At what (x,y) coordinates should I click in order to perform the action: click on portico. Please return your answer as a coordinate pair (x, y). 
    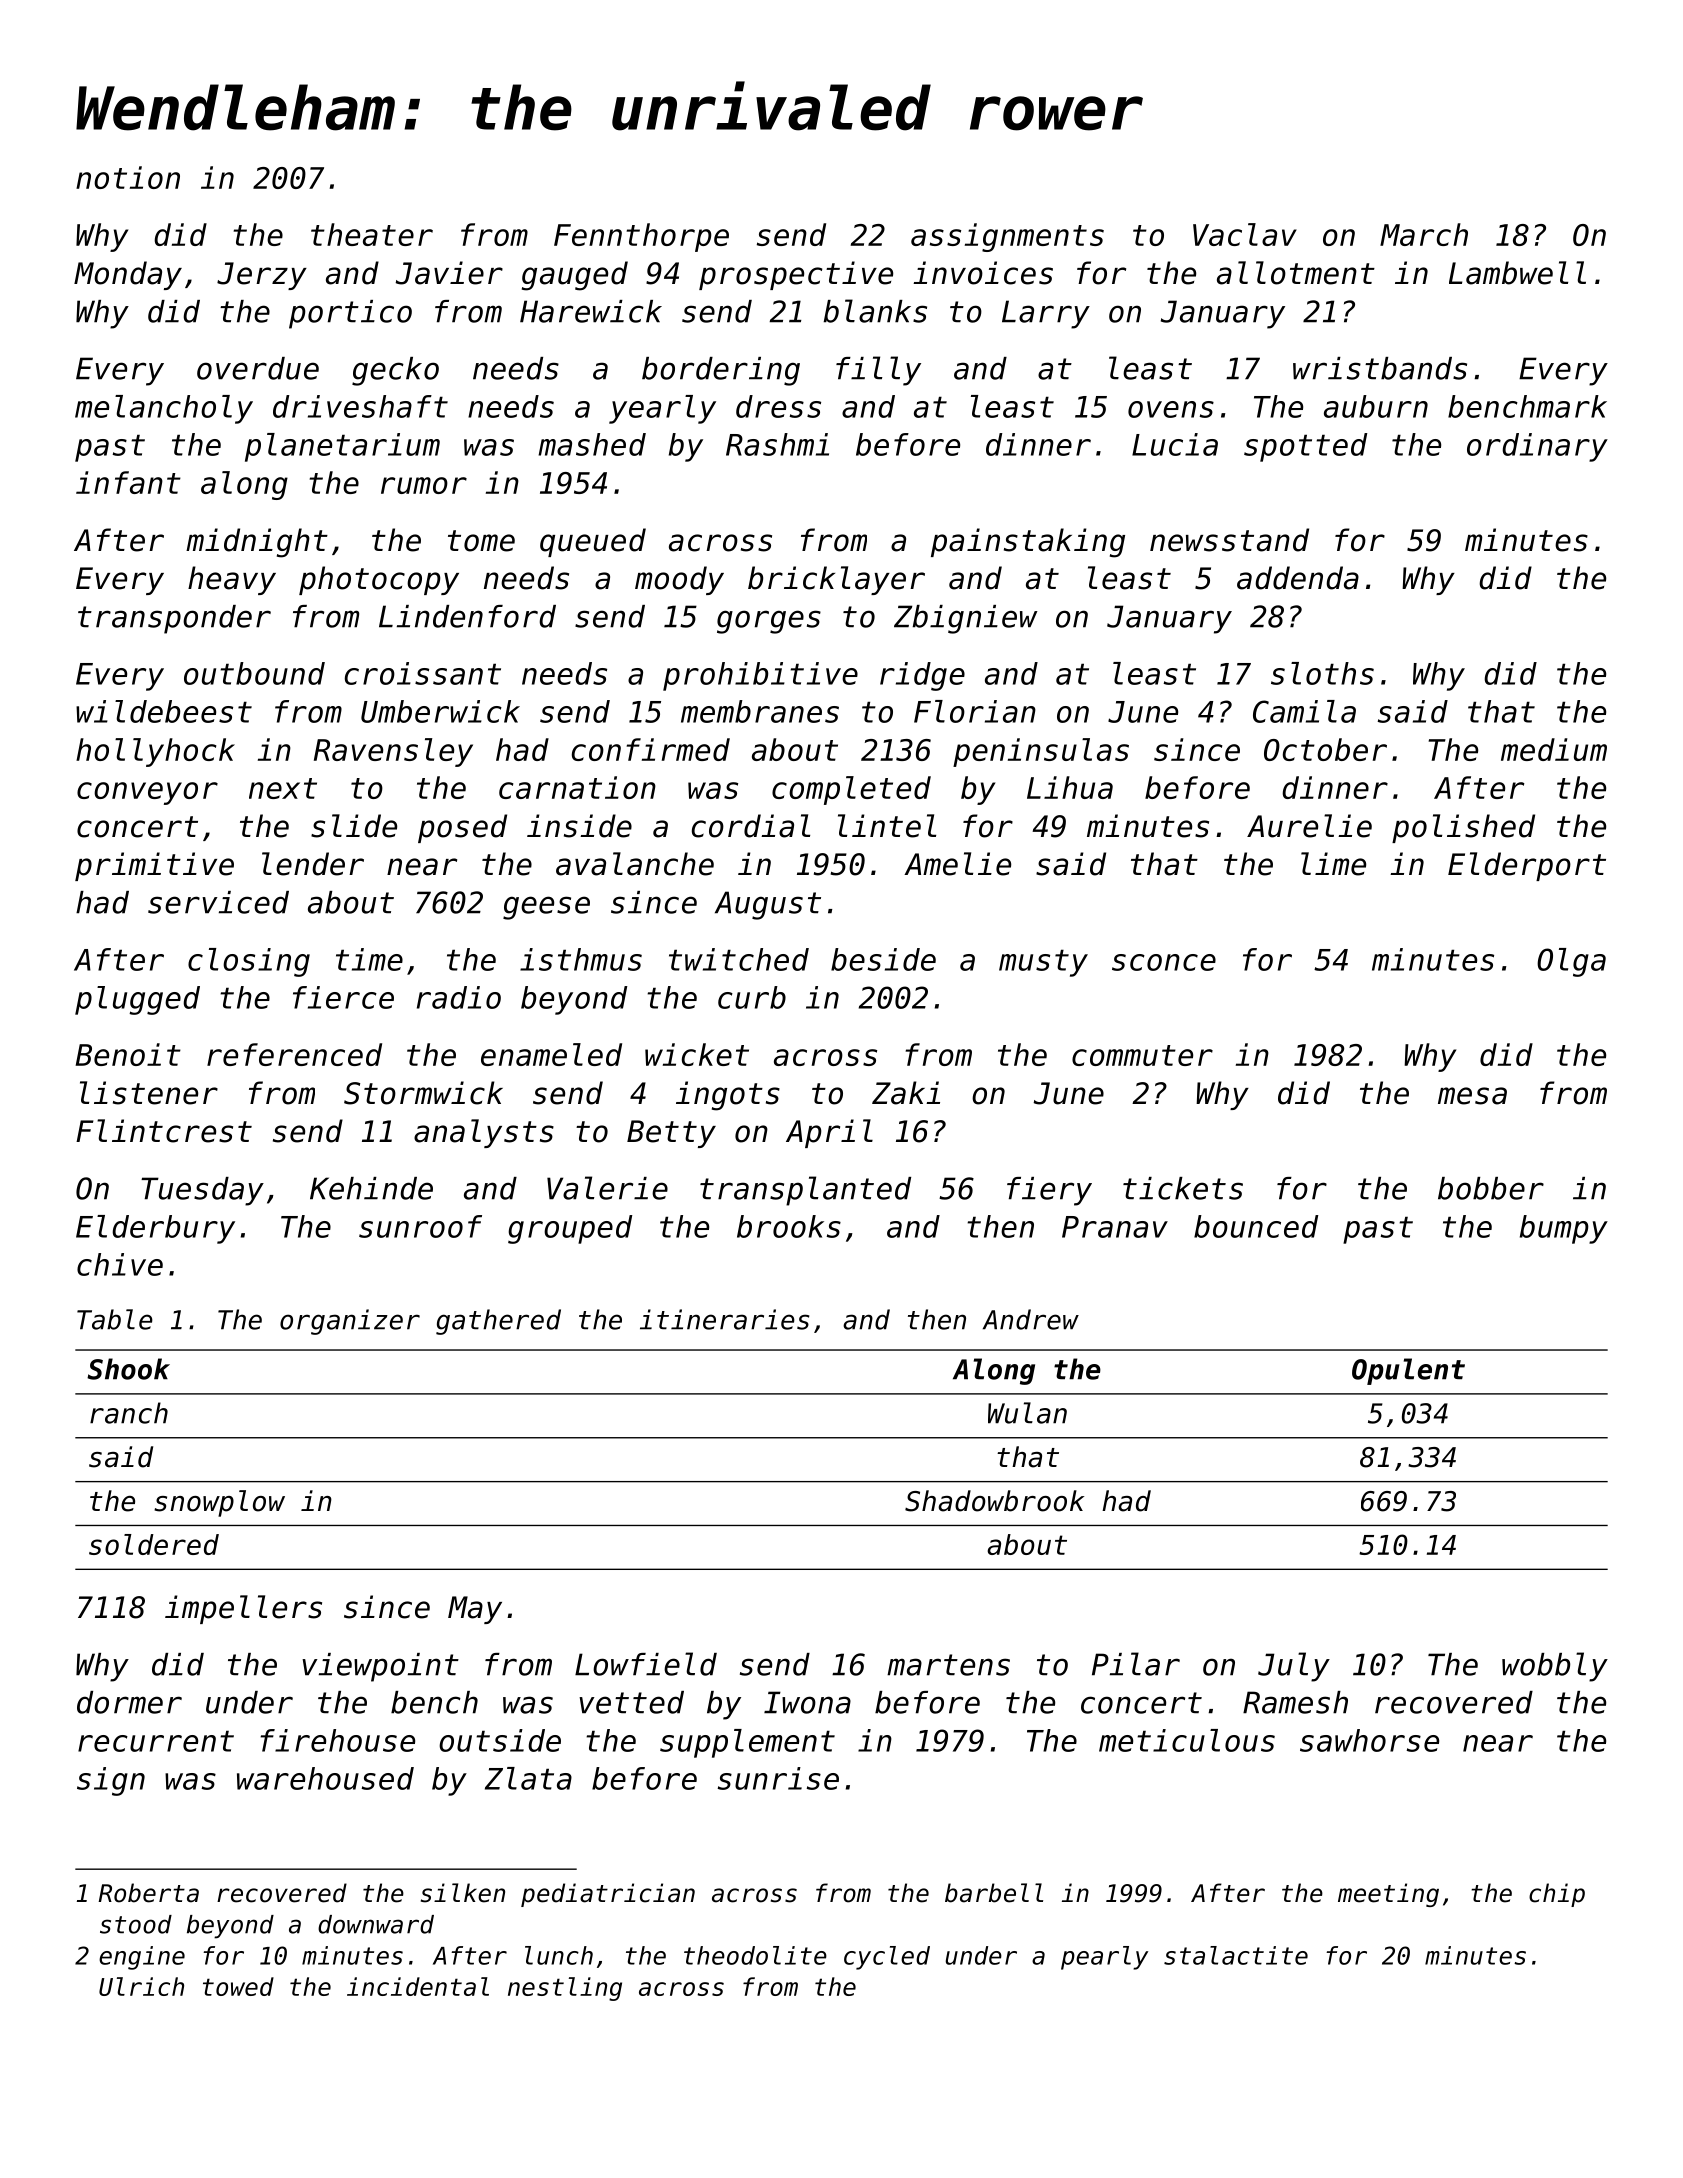
    Looking at the image, I should click on (350, 314).
